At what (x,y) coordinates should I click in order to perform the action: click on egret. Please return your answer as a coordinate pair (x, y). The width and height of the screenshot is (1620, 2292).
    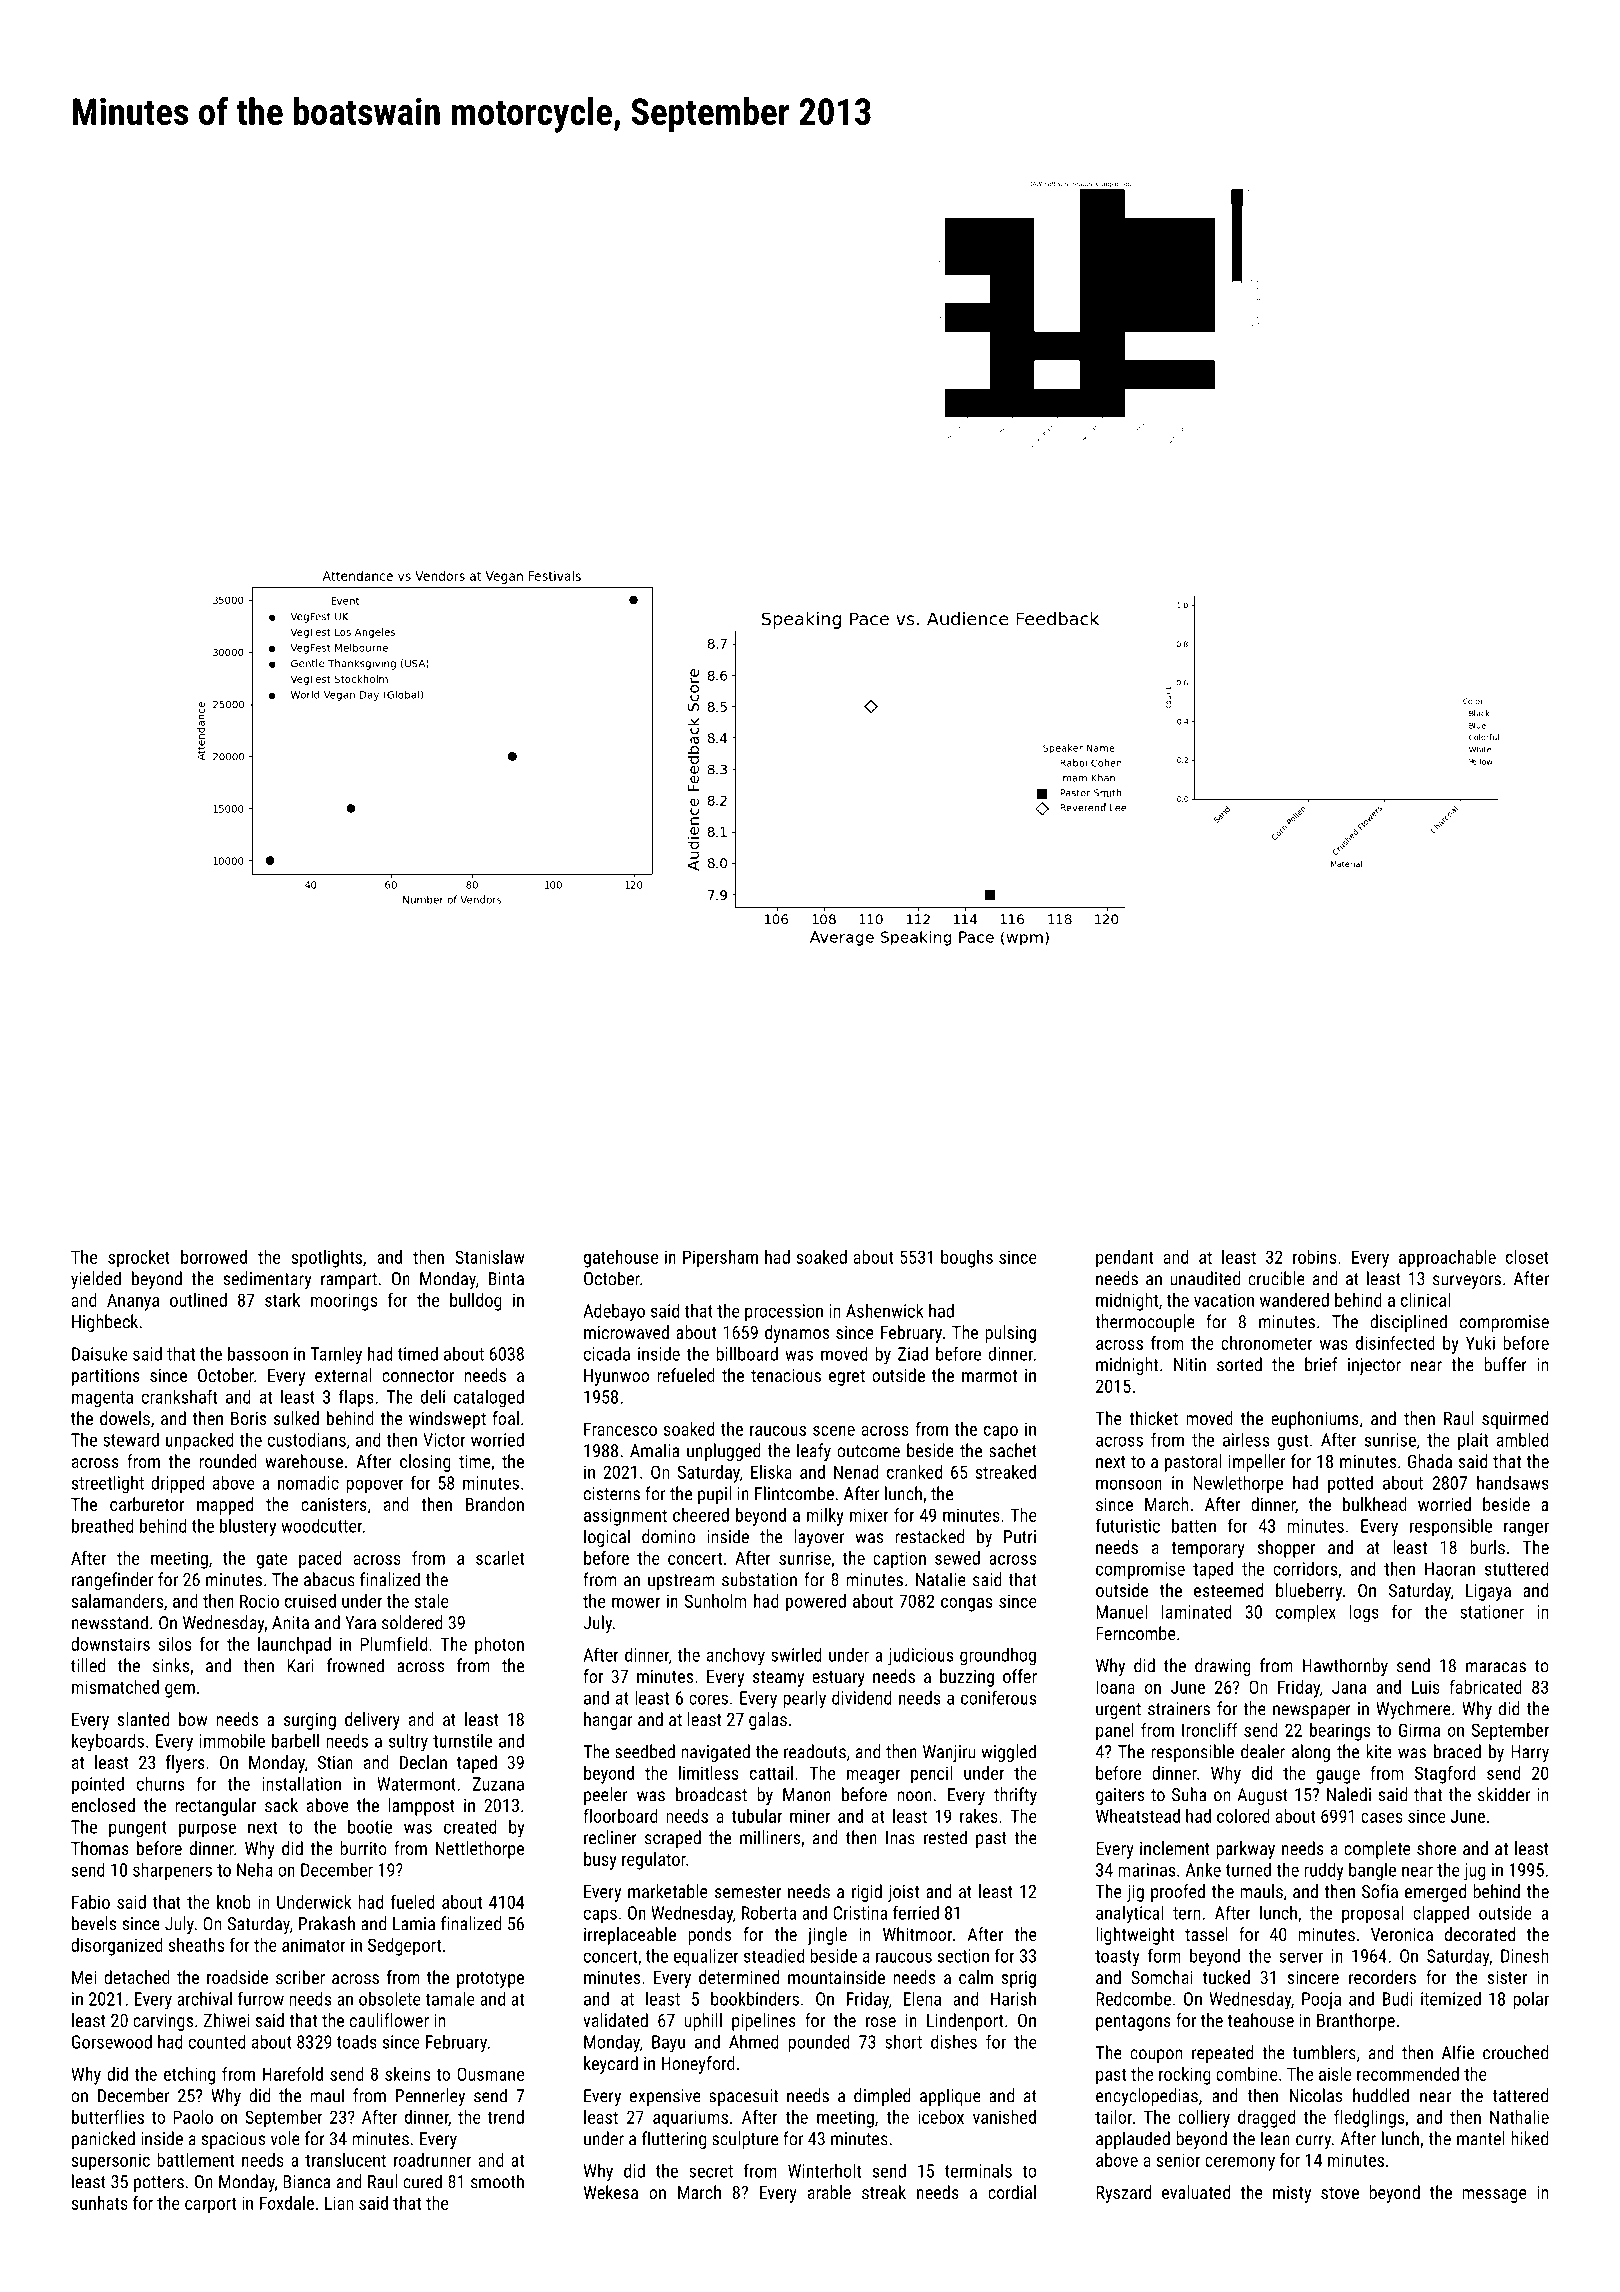
    Looking at the image, I should click on (847, 1378).
